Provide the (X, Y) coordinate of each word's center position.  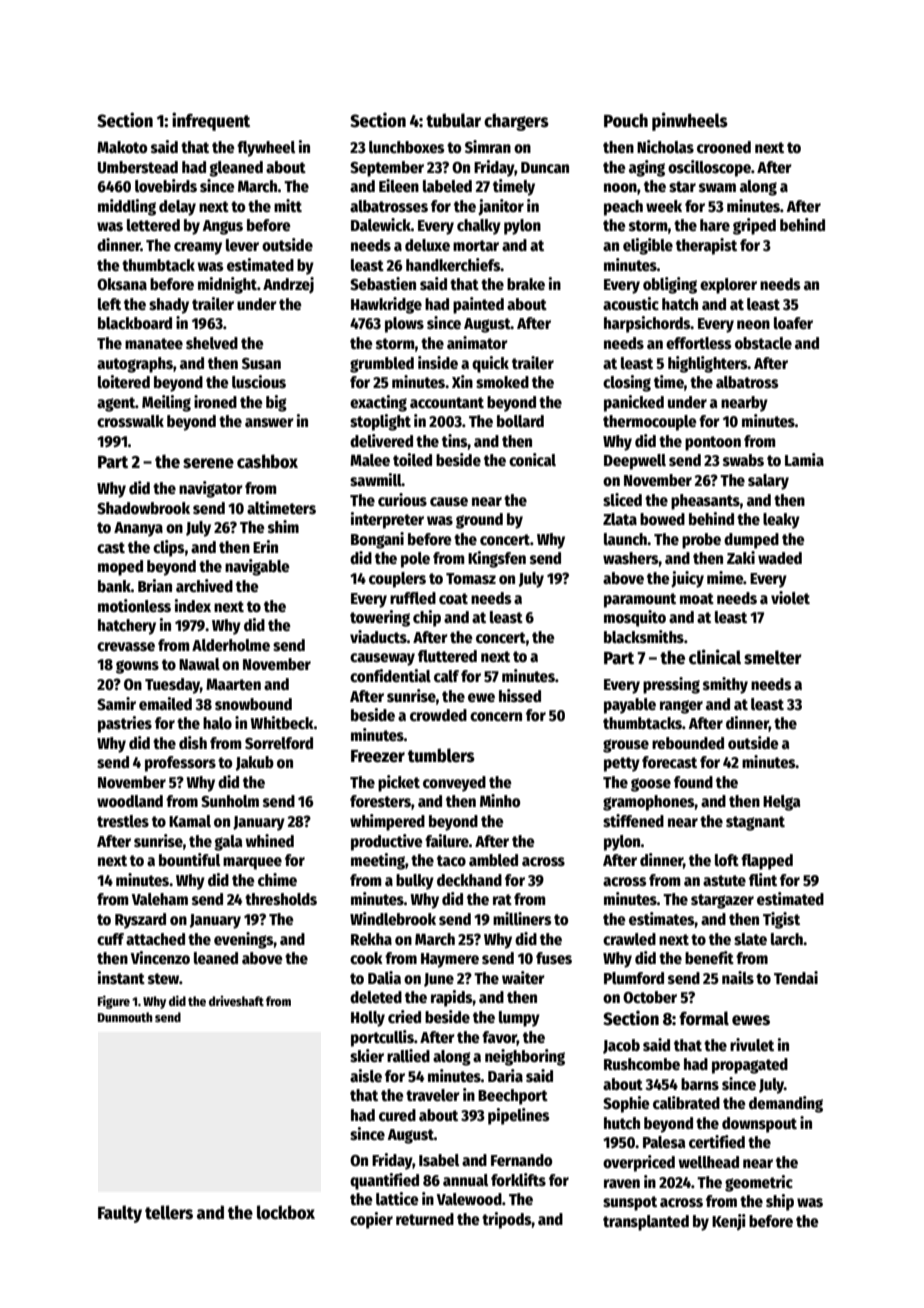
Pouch (626, 120)
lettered (153, 225)
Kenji (729, 1222)
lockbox (286, 1212)
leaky (781, 521)
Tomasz (471, 578)
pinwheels (690, 121)
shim (283, 526)
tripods (507, 1220)
